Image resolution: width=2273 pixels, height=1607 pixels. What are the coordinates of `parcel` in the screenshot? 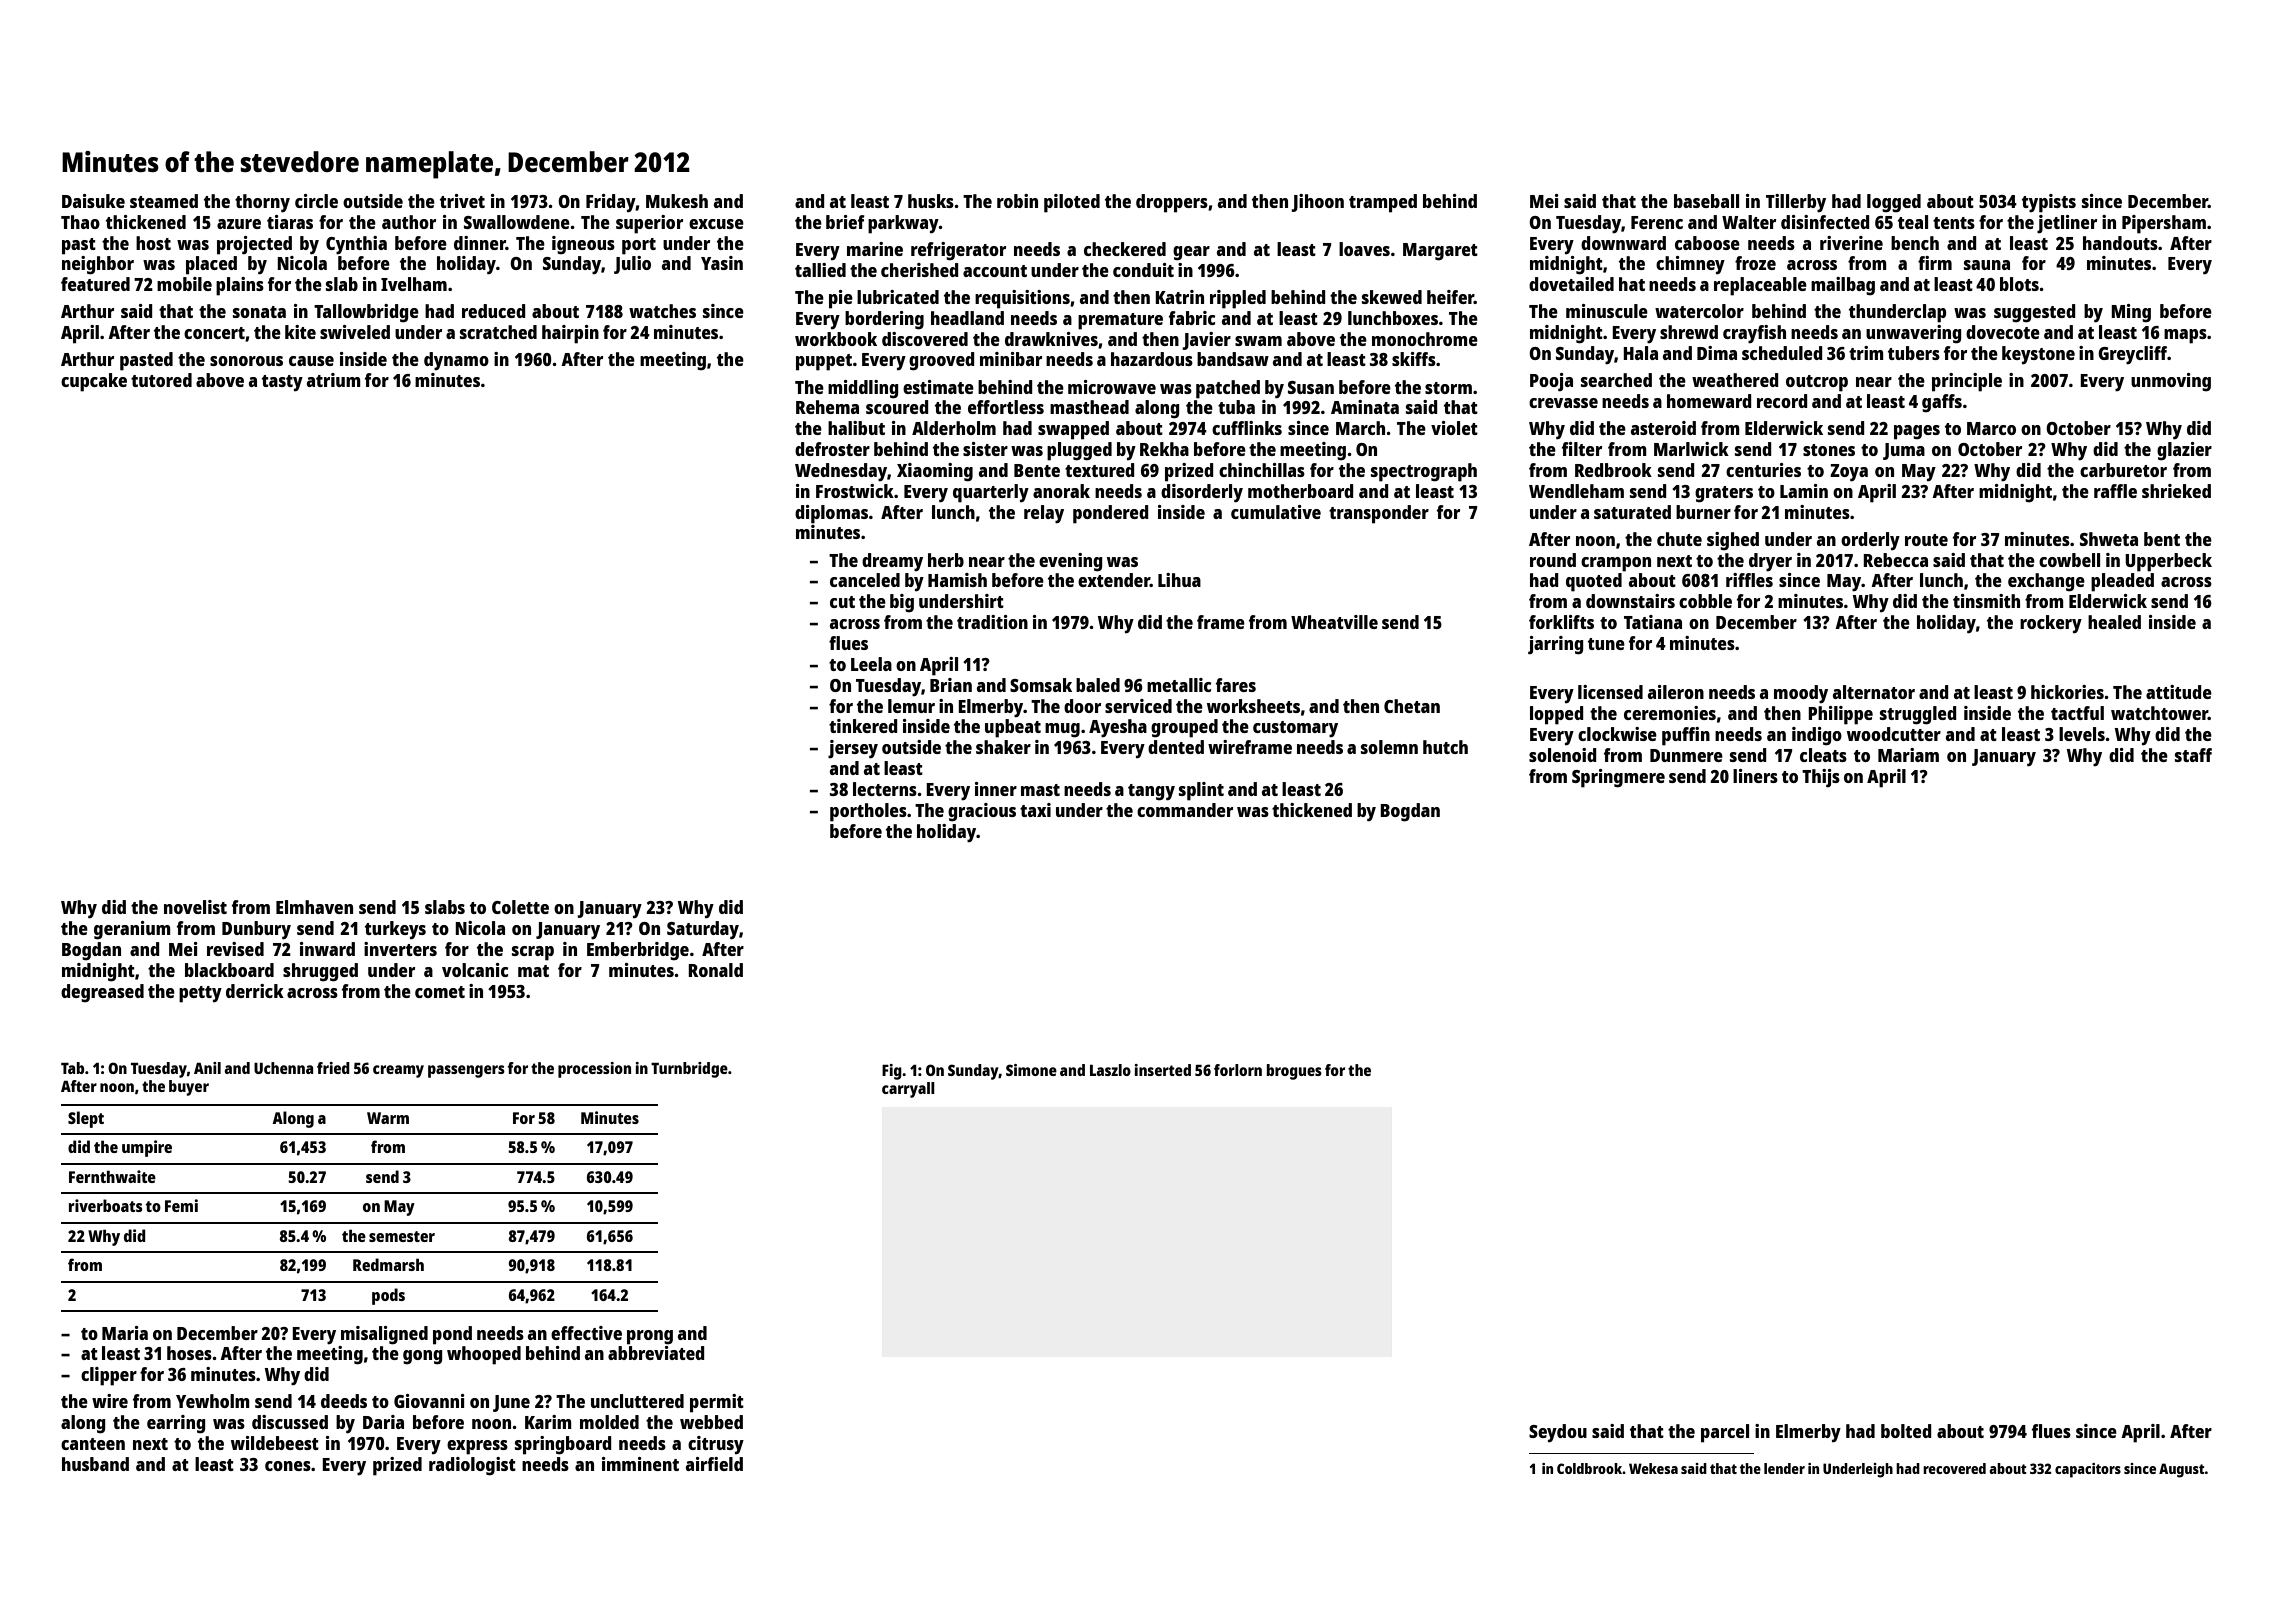 It's located at (1725, 1433).
